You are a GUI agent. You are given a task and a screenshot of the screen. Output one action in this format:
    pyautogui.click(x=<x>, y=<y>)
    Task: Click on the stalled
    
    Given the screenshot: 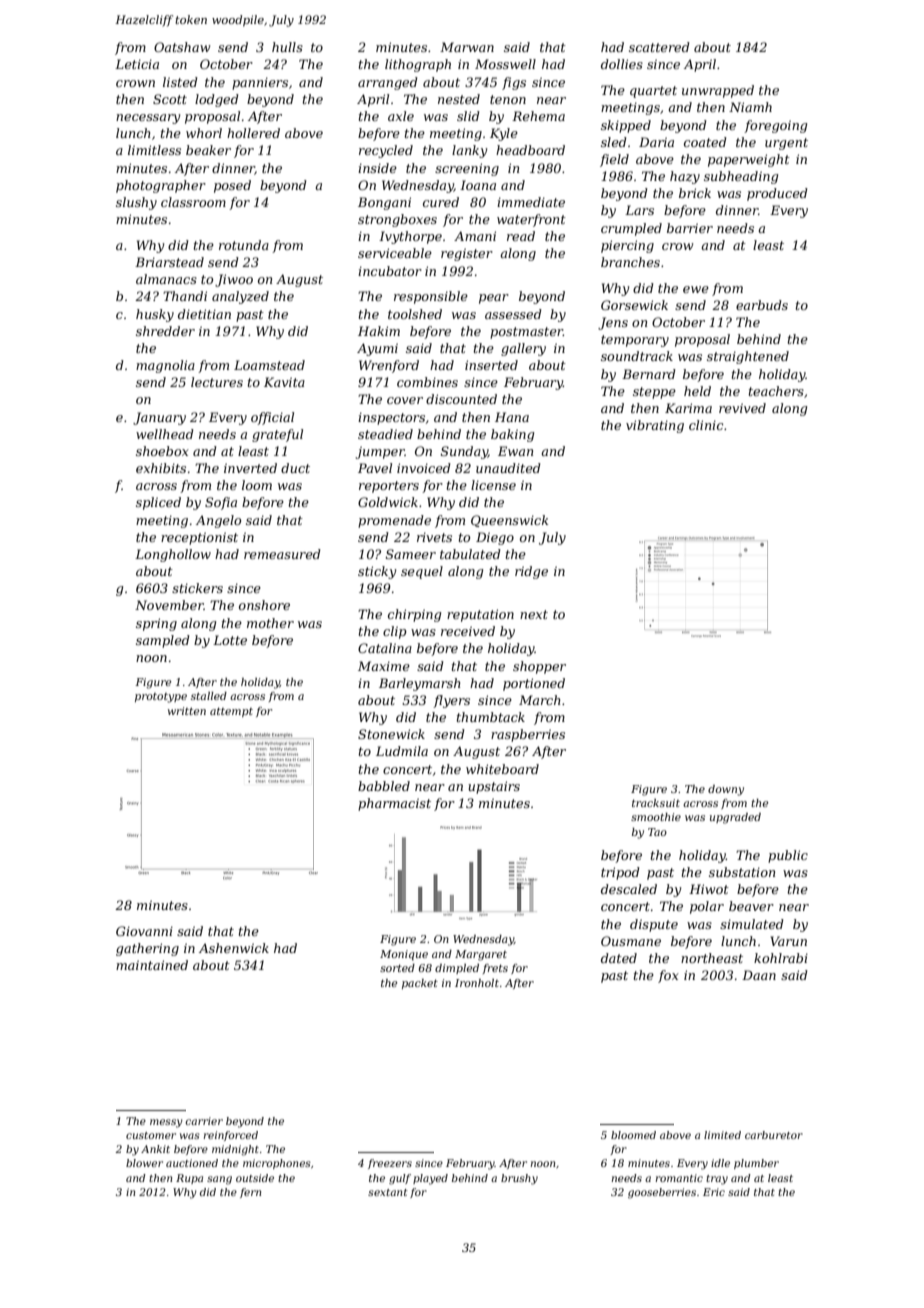 What is the action you would take?
    pyautogui.click(x=209, y=696)
